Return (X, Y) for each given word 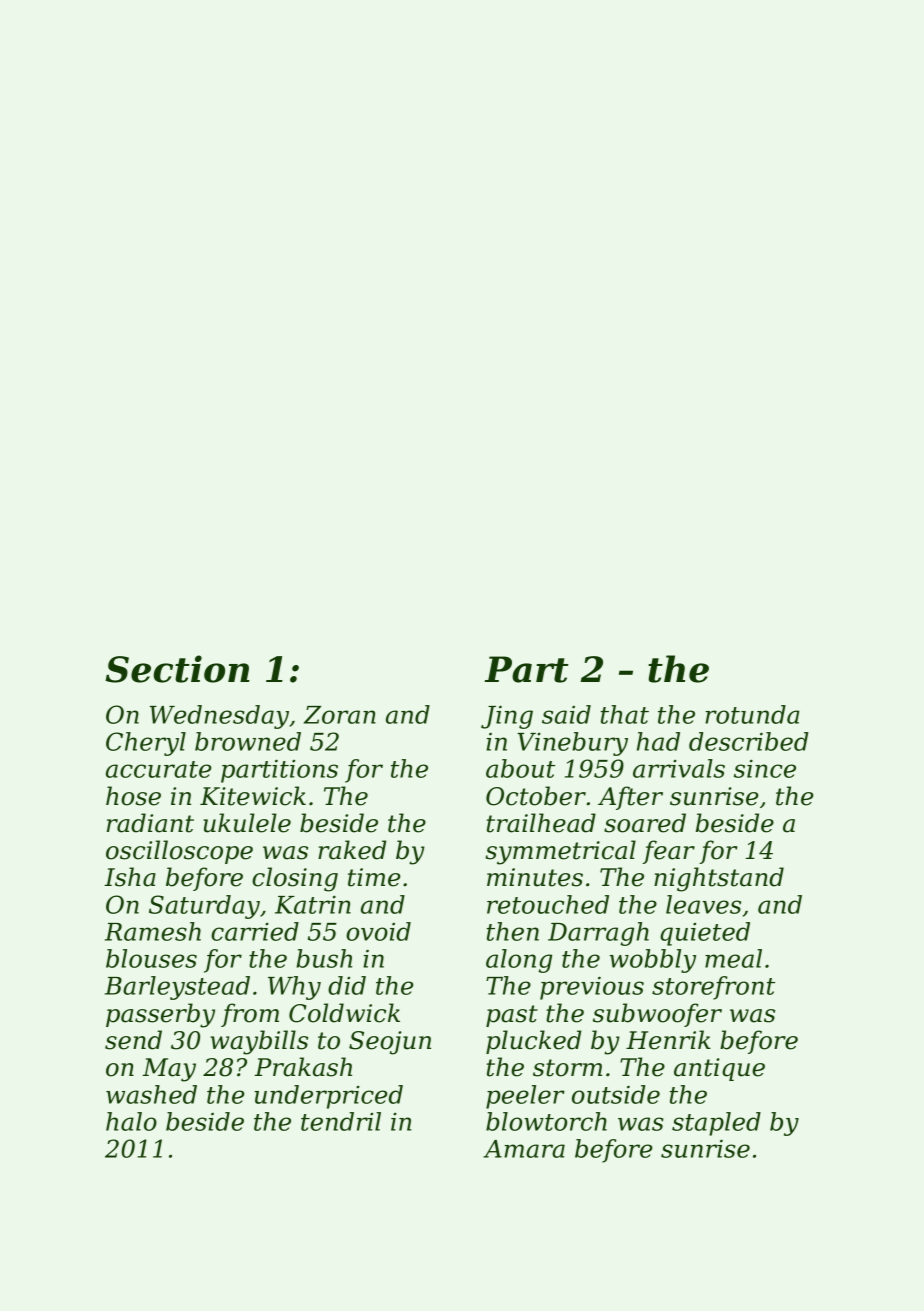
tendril (341, 1121)
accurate (158, 769)
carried (255, 931)
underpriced (329, 1097)
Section (177, 669)
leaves (703, 904)
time (374, 877)
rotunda (752, 714)
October (536, 796)
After (630, 798)
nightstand (719, 879)
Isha (130, 877)
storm (567, 1068)
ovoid (378, 931)
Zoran (340, 715)
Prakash (303, 1067)
